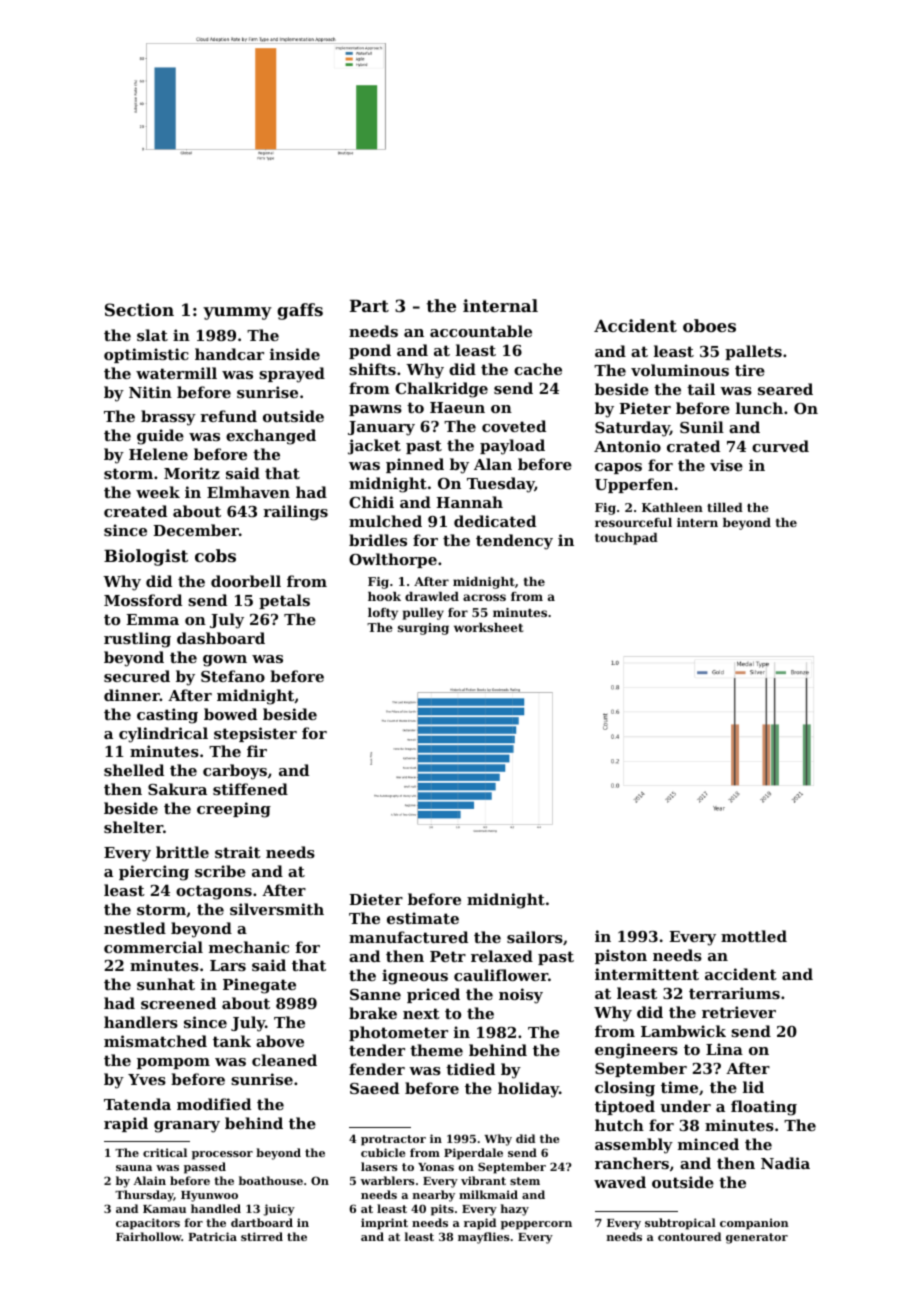 This image has width=924, height=1308. Describe the element at coordinates (300, 311) in the image. I see `gaffs` at that location.
